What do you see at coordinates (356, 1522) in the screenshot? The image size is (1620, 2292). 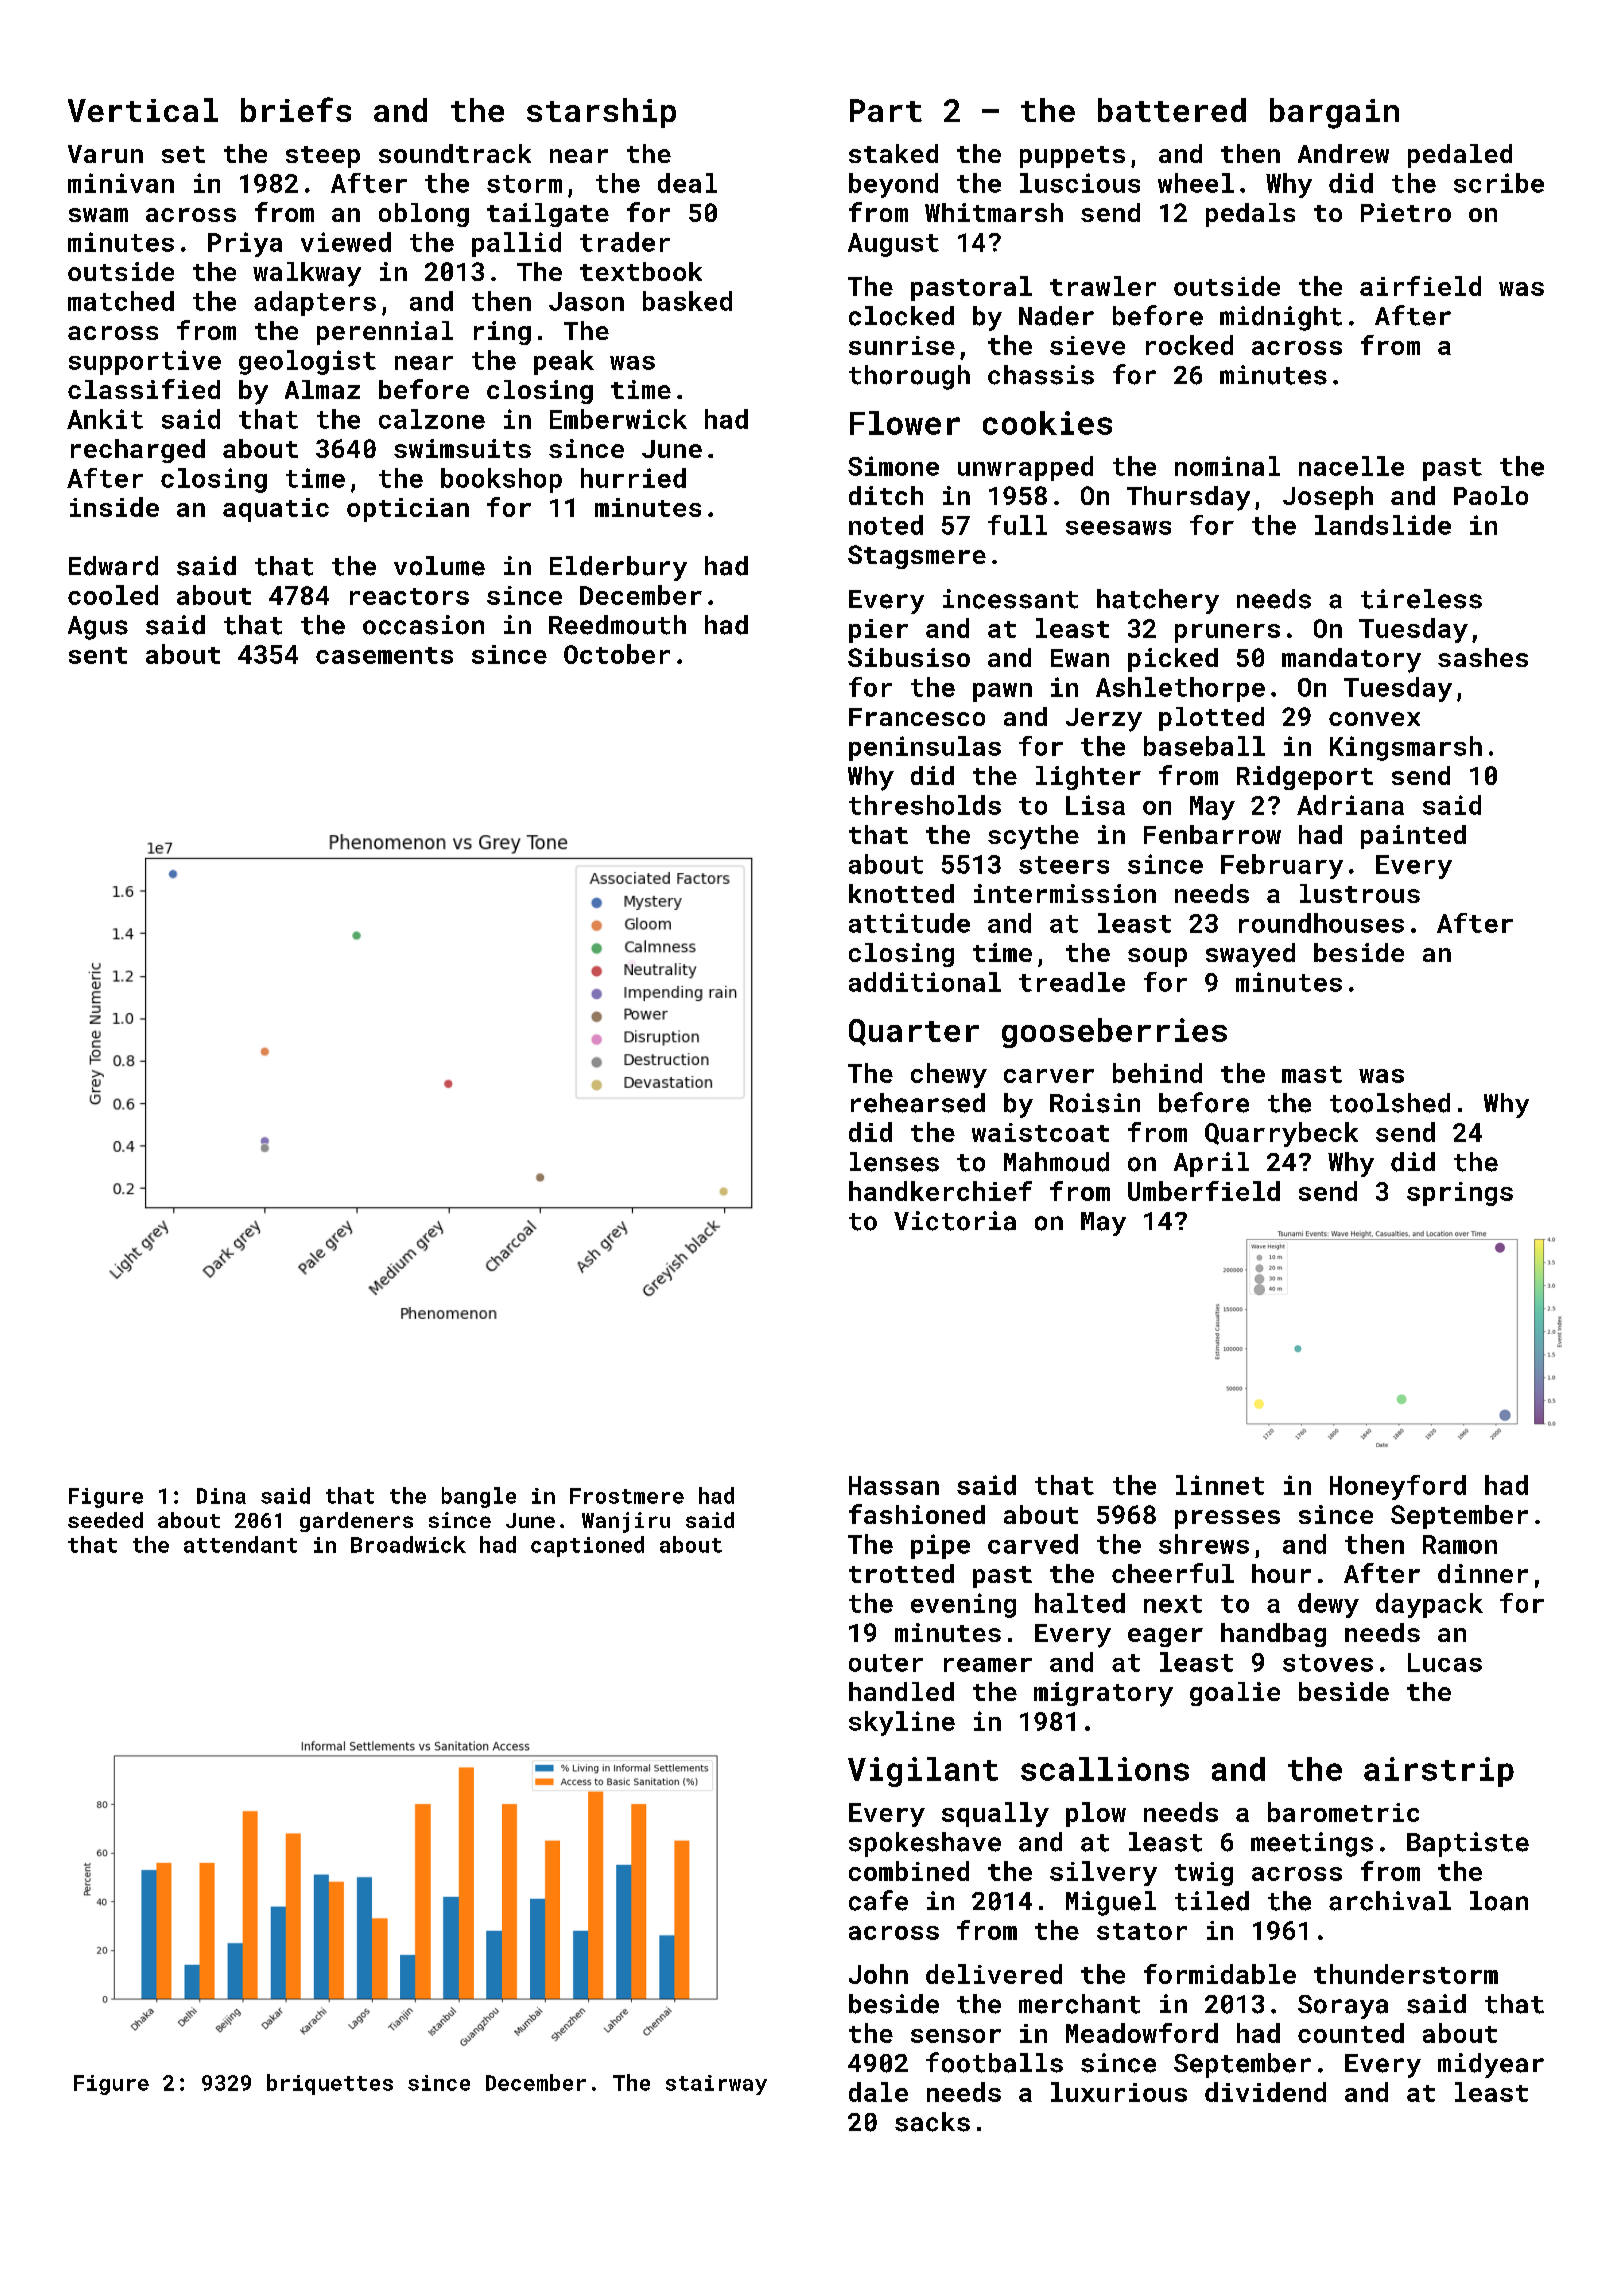 I see `gardeners` at bounding box center [356, 1522].
